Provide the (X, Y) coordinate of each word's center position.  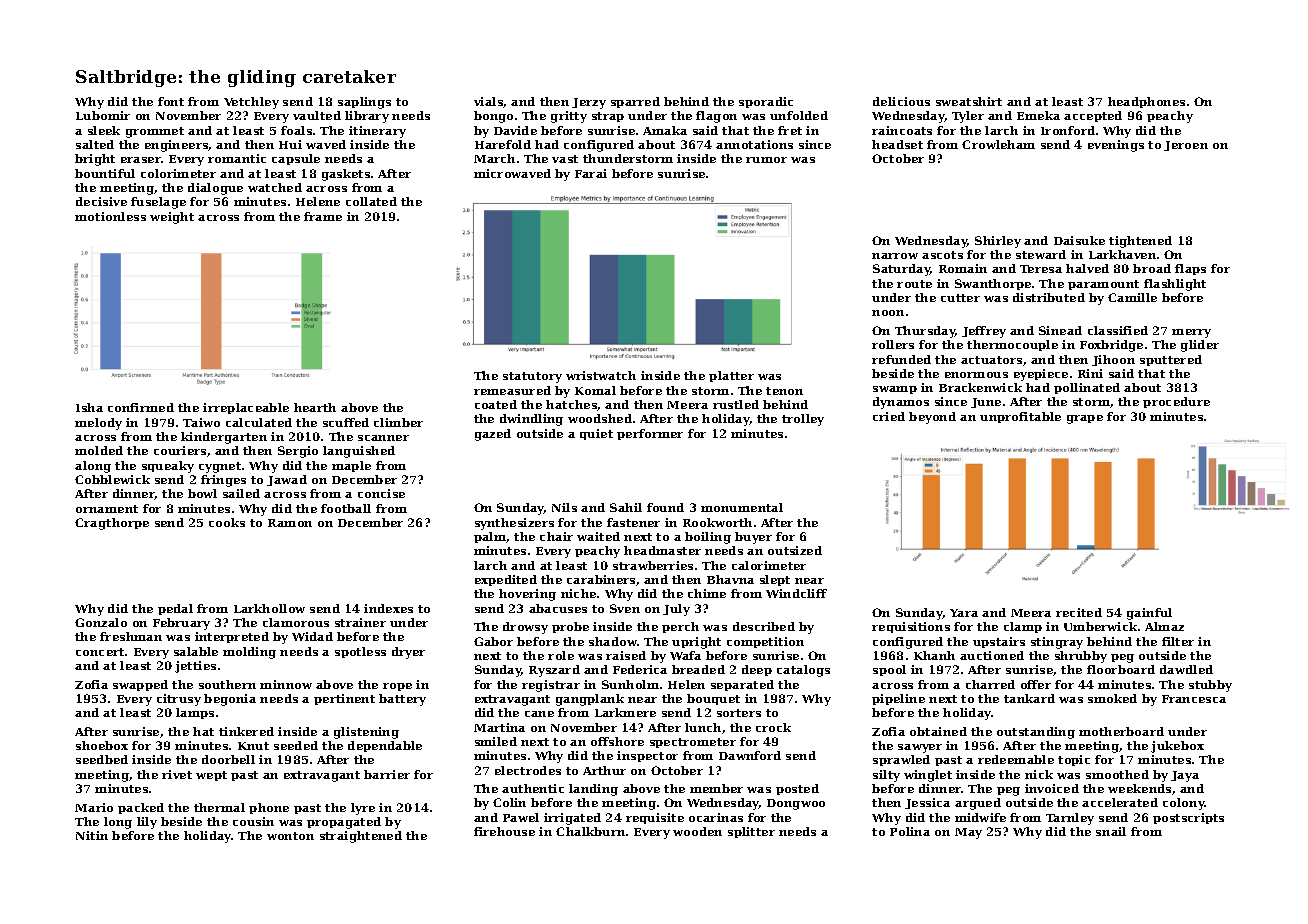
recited (1079, 612)
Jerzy (589, 103)
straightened (361, 837)
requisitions (911, 627)
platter (731, 376)
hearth (315, 407)
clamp (1023, 627)
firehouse (504, 831)
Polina (910, 831)
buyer (753, 538)
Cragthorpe (112, 524)
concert (100, 652)
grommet (155, 132)
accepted (1093, 116)
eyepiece (1041, 375)
